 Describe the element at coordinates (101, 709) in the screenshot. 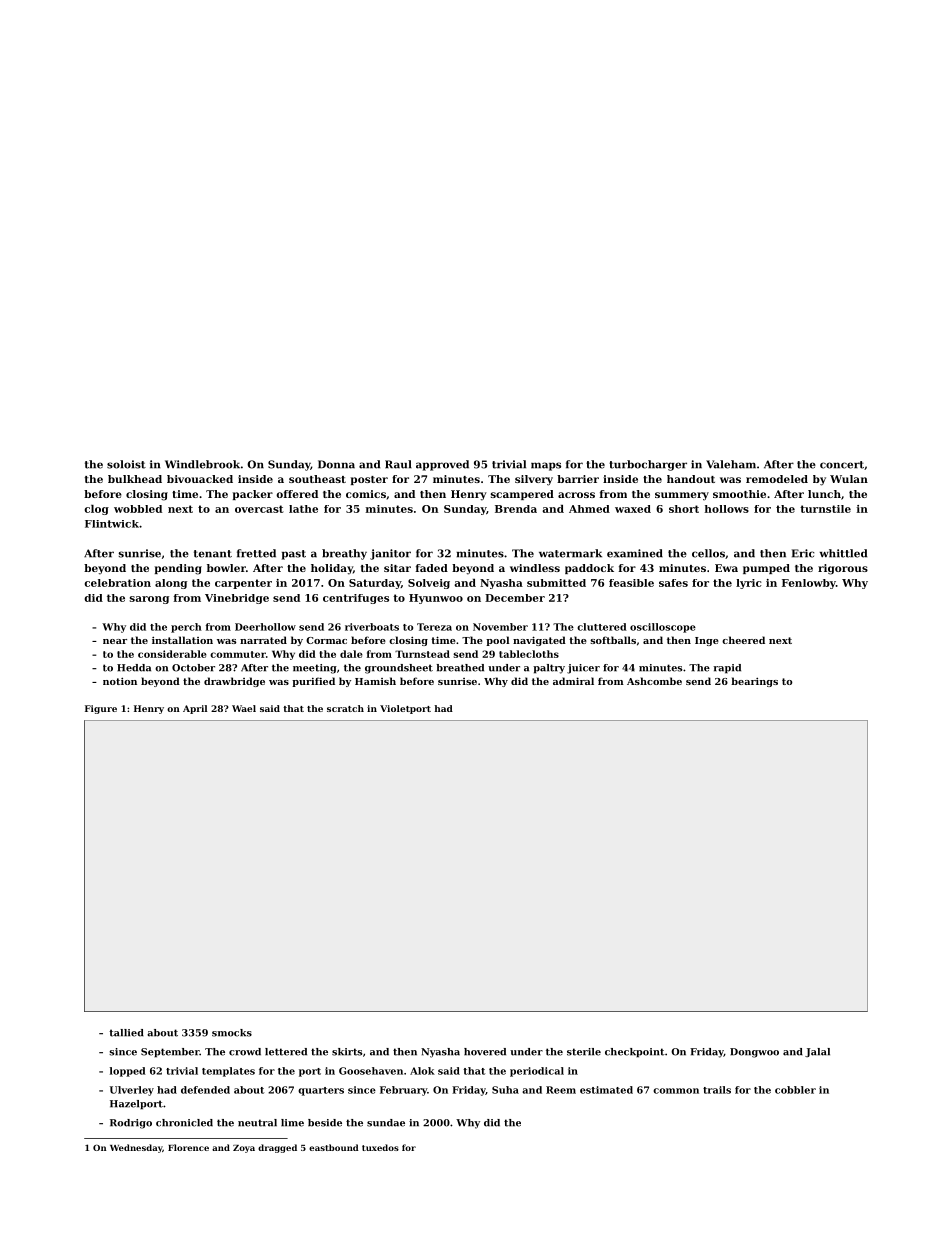

I see `Figure` at that location.
